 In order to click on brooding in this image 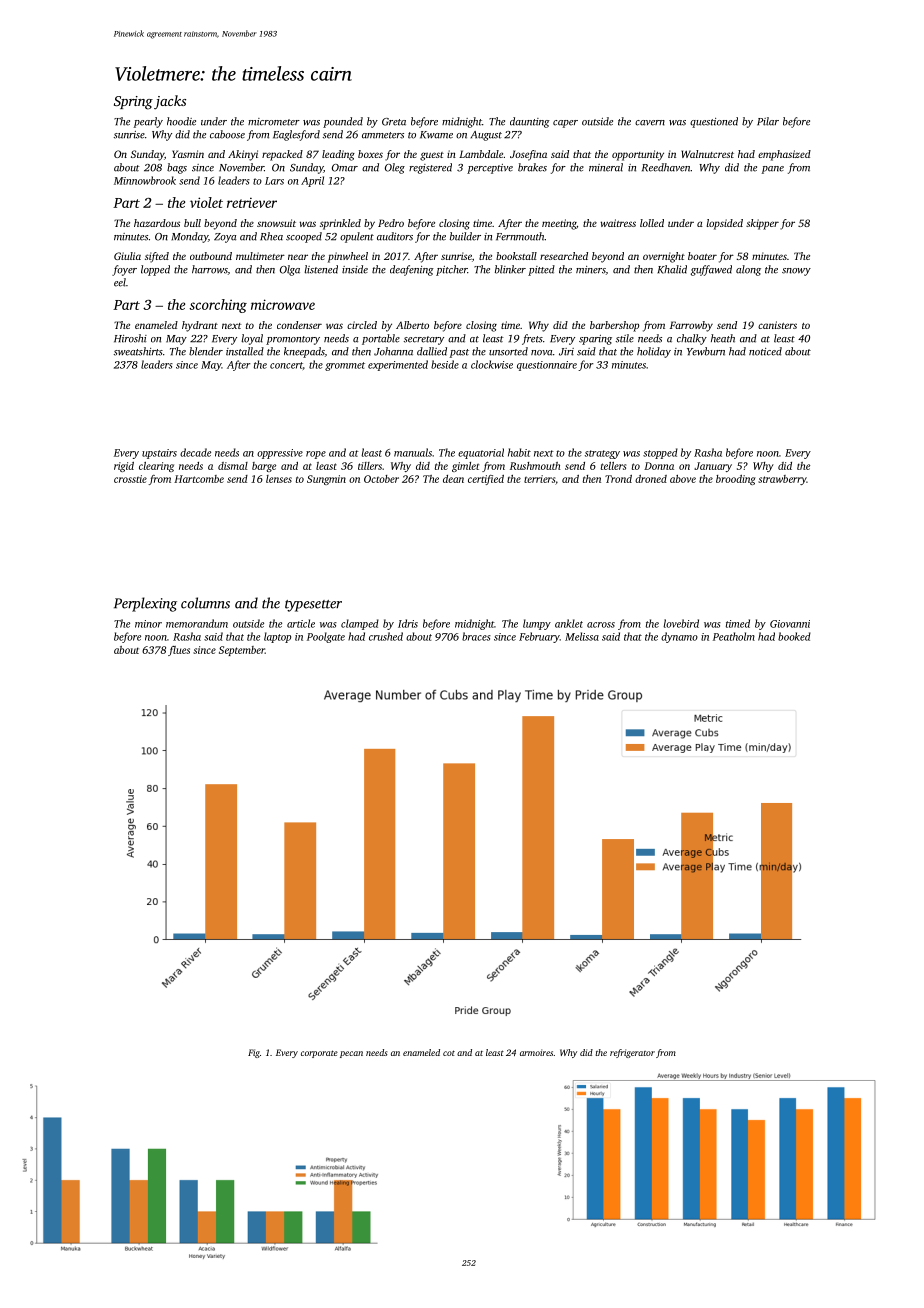, I will do `click(736, 480)`.
